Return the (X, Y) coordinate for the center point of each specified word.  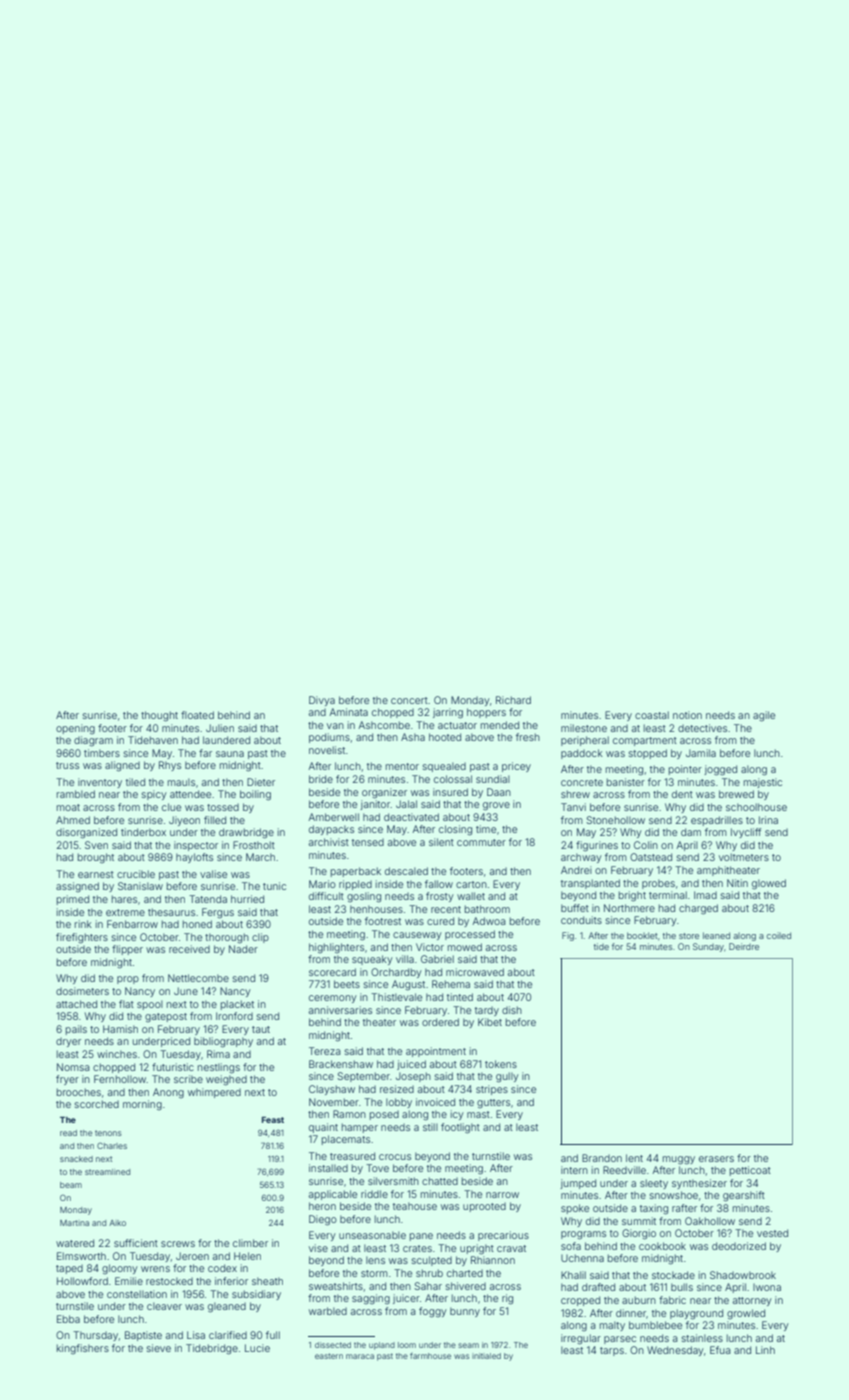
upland (382, 1346)
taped (69, 1269)
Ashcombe (384, 725)
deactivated (411, 817)
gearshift (744, 1196)
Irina (768, 820)
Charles (112, 1145)
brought (96, 858)
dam (691, 832)
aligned (122, 766)
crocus (395, 1157)
